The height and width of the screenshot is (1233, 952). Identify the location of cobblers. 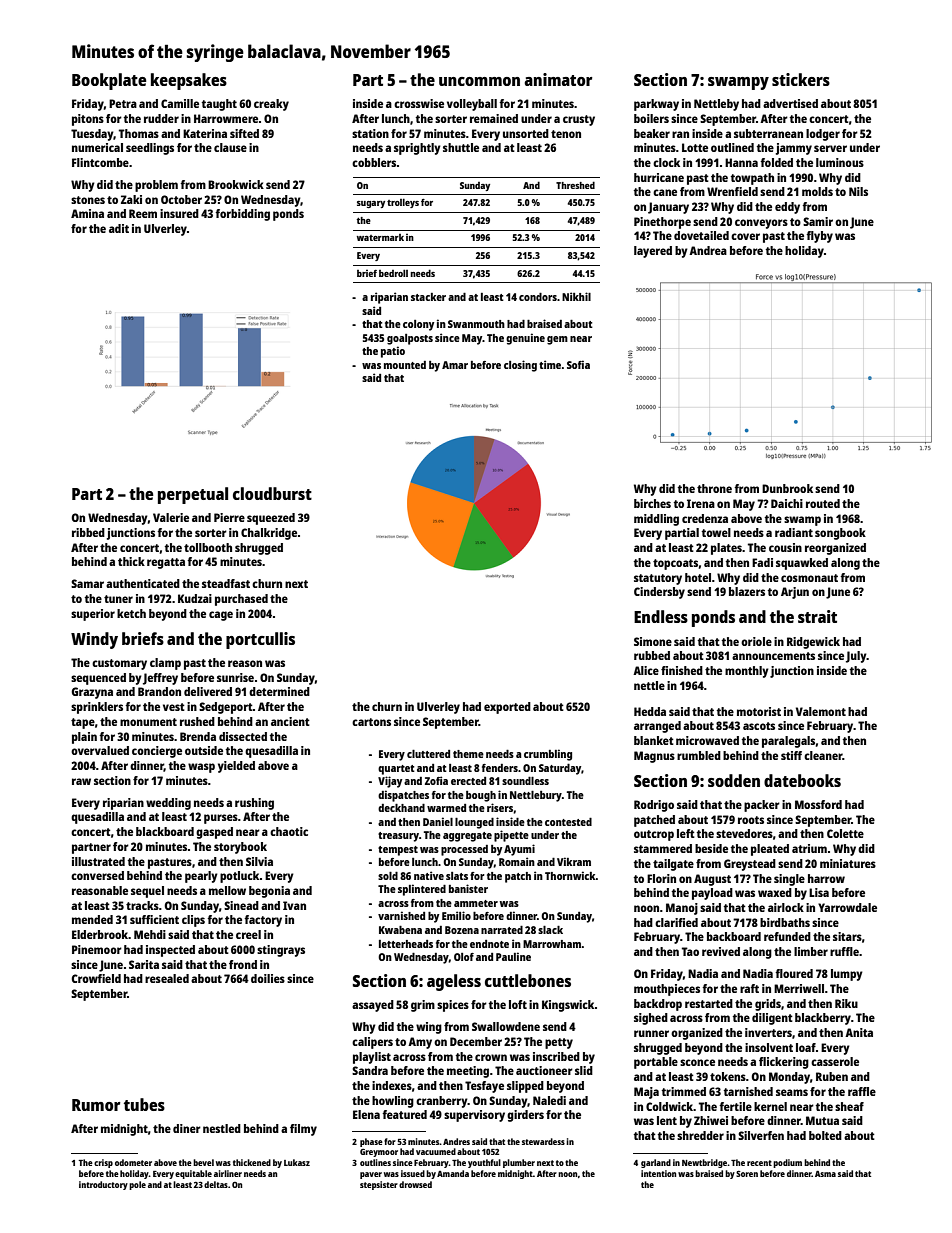
(374, 162).
